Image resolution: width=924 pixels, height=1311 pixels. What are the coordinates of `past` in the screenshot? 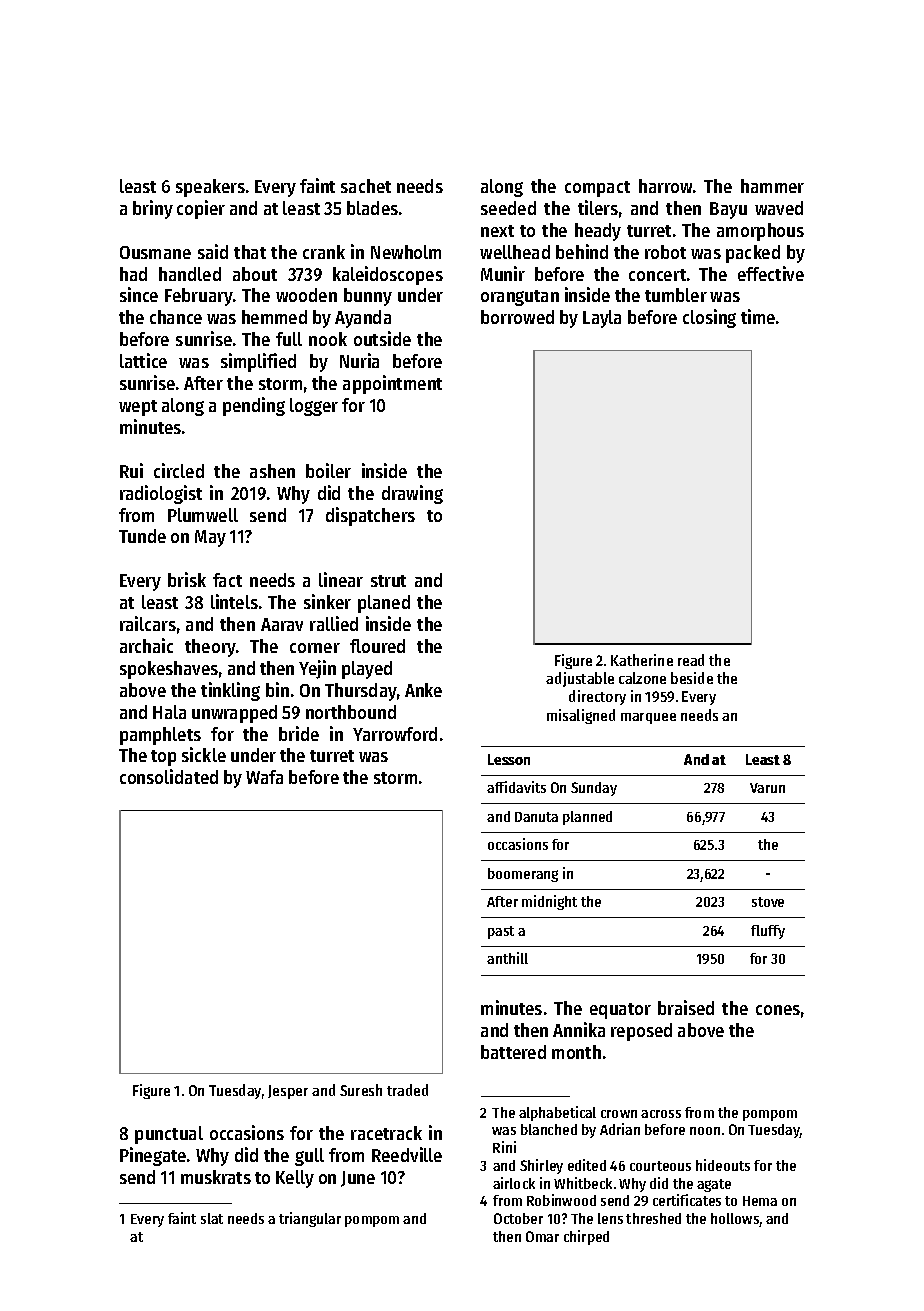 It's located at (501, 932).
